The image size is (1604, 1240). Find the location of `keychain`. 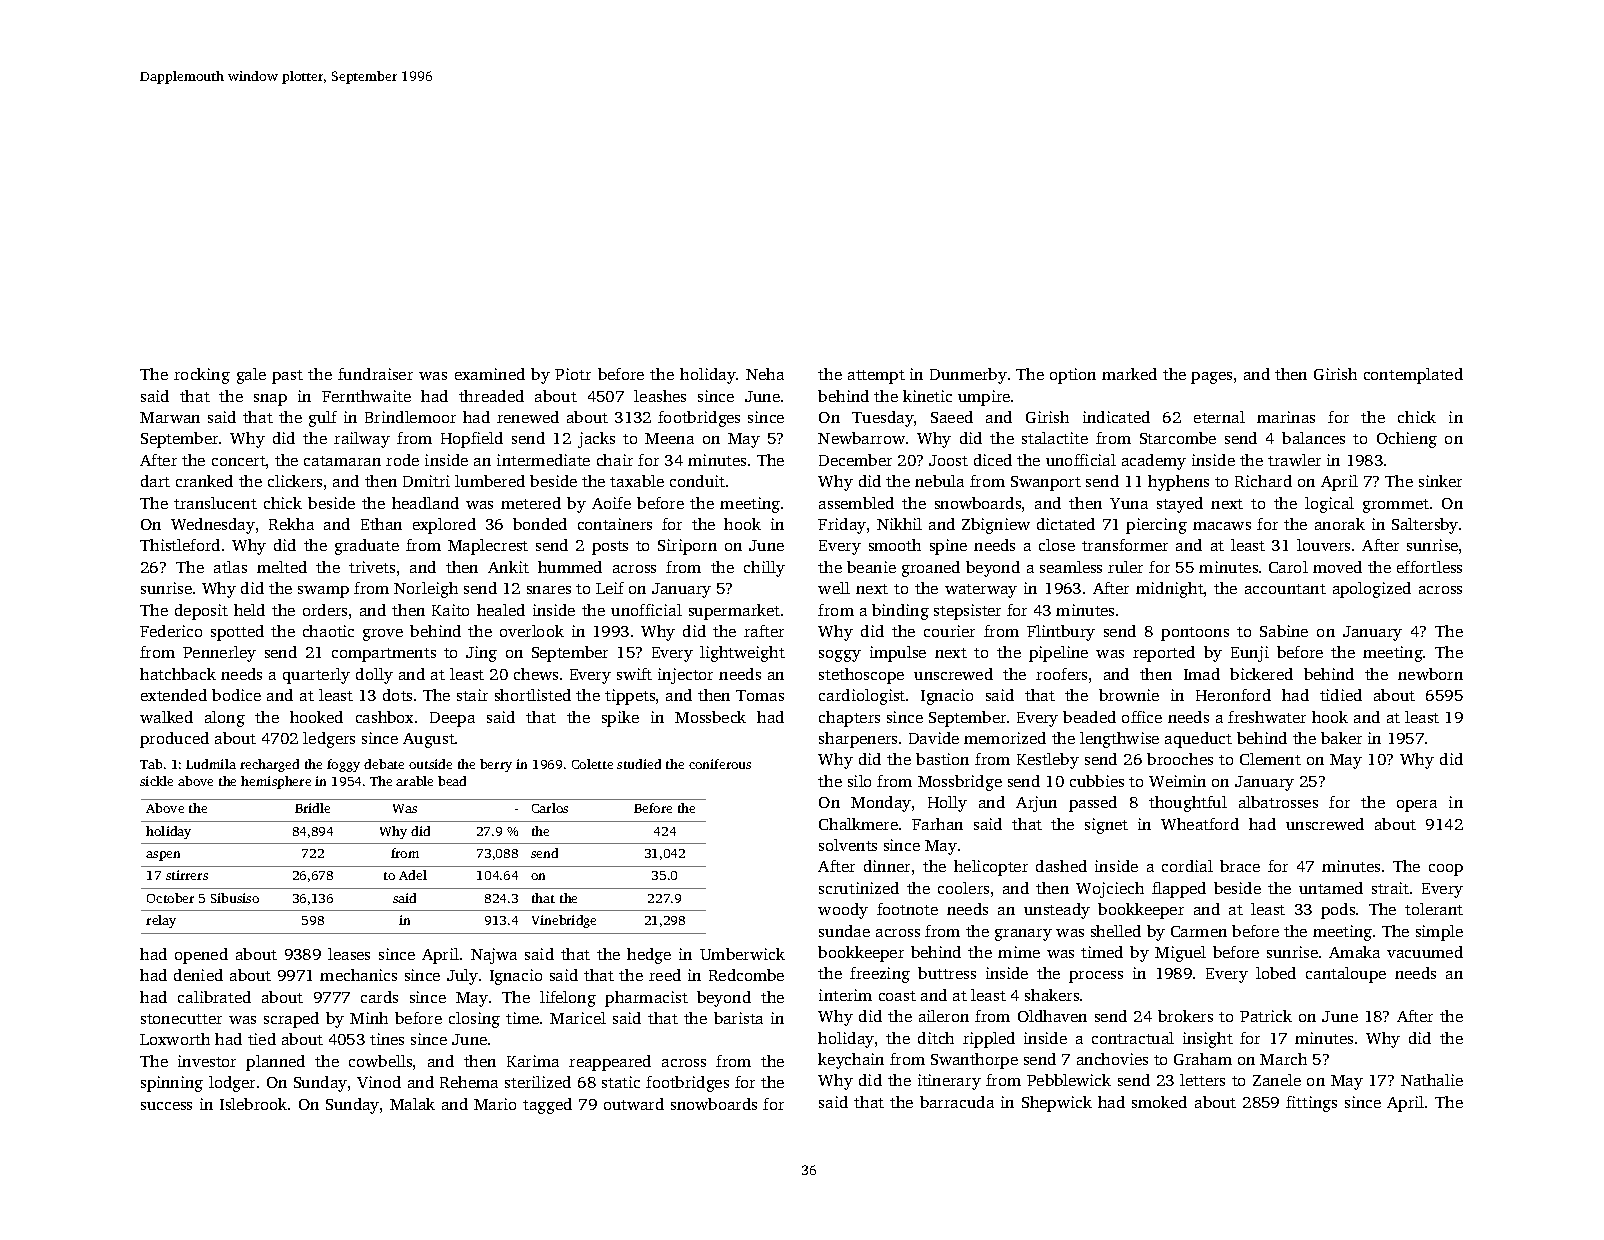

keychain is located at coordinates (851, 1061).
